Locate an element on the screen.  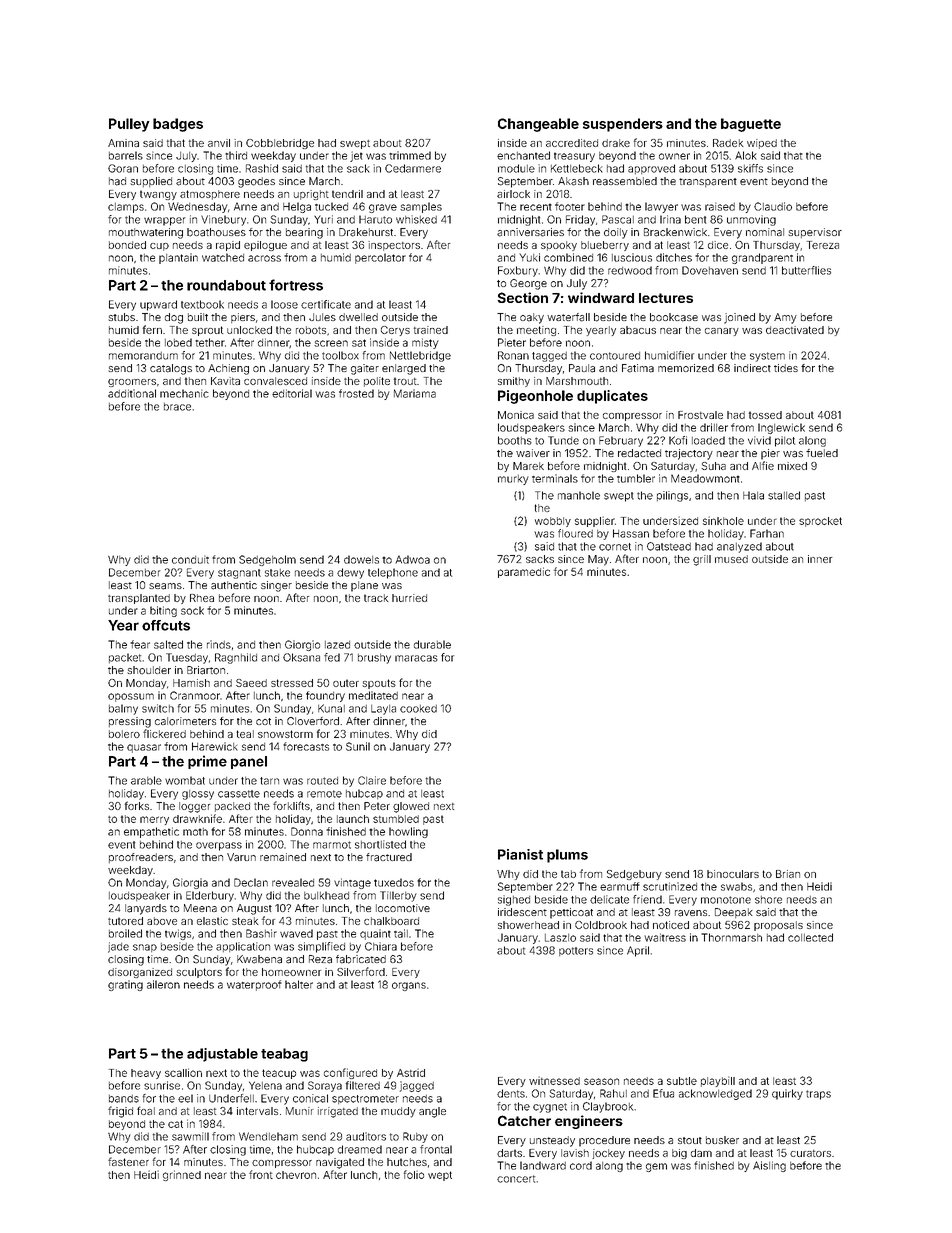
dowels is located at coordinates (361, 559).
